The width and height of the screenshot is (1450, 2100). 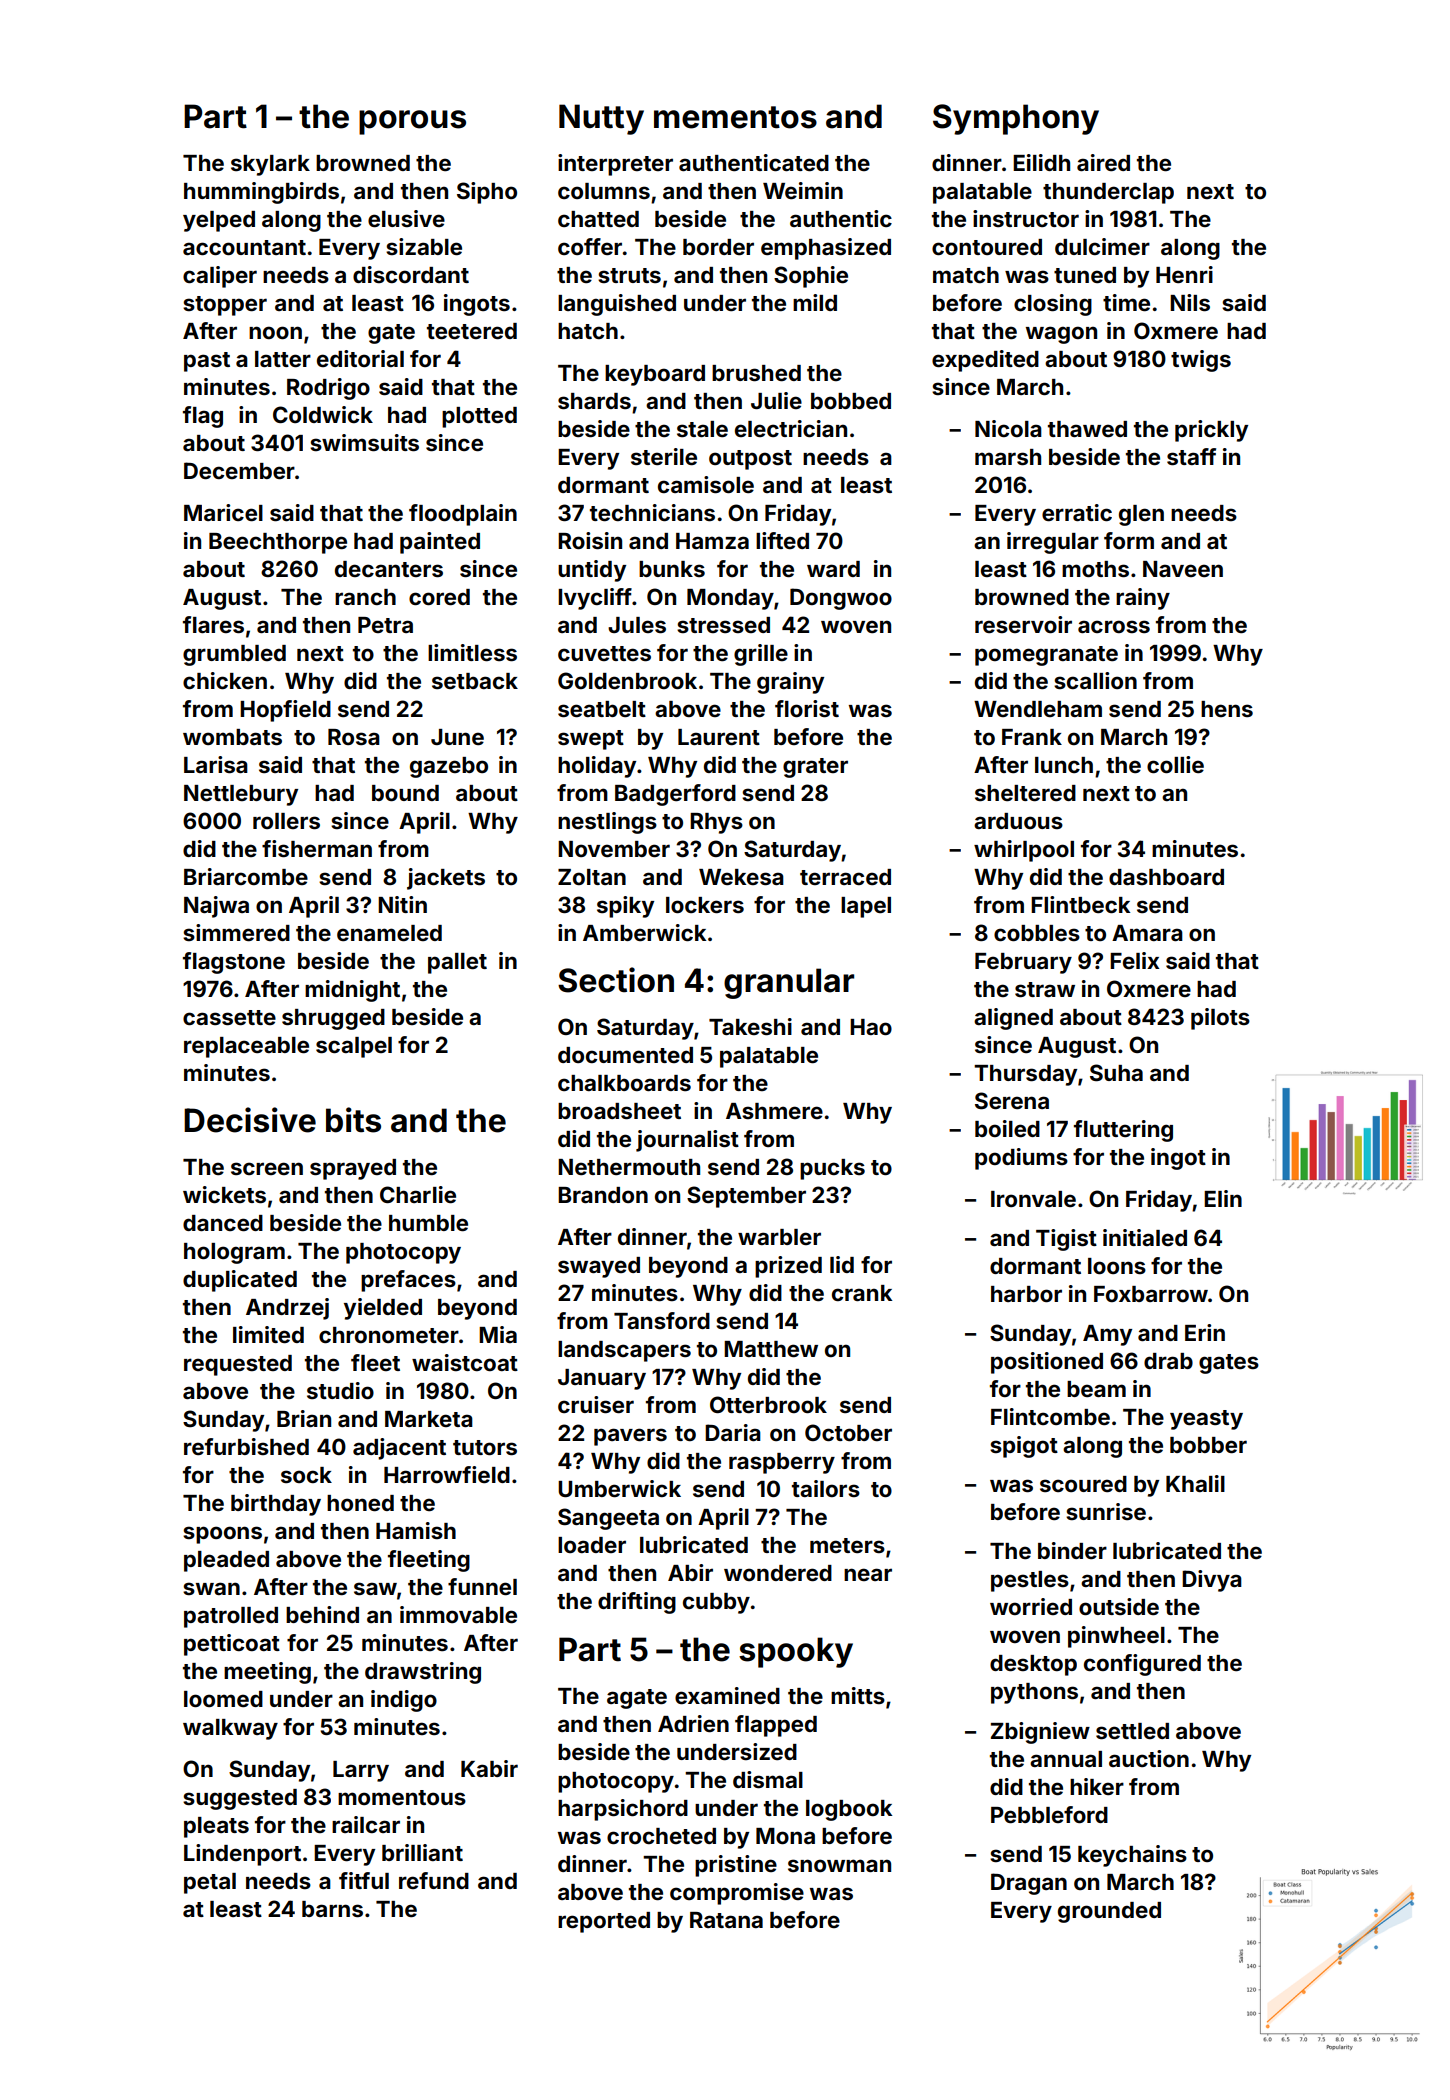 What do you see at coordinates (966, 275) in the screenshot?
I see `match` at bounding box center [966, 275].
